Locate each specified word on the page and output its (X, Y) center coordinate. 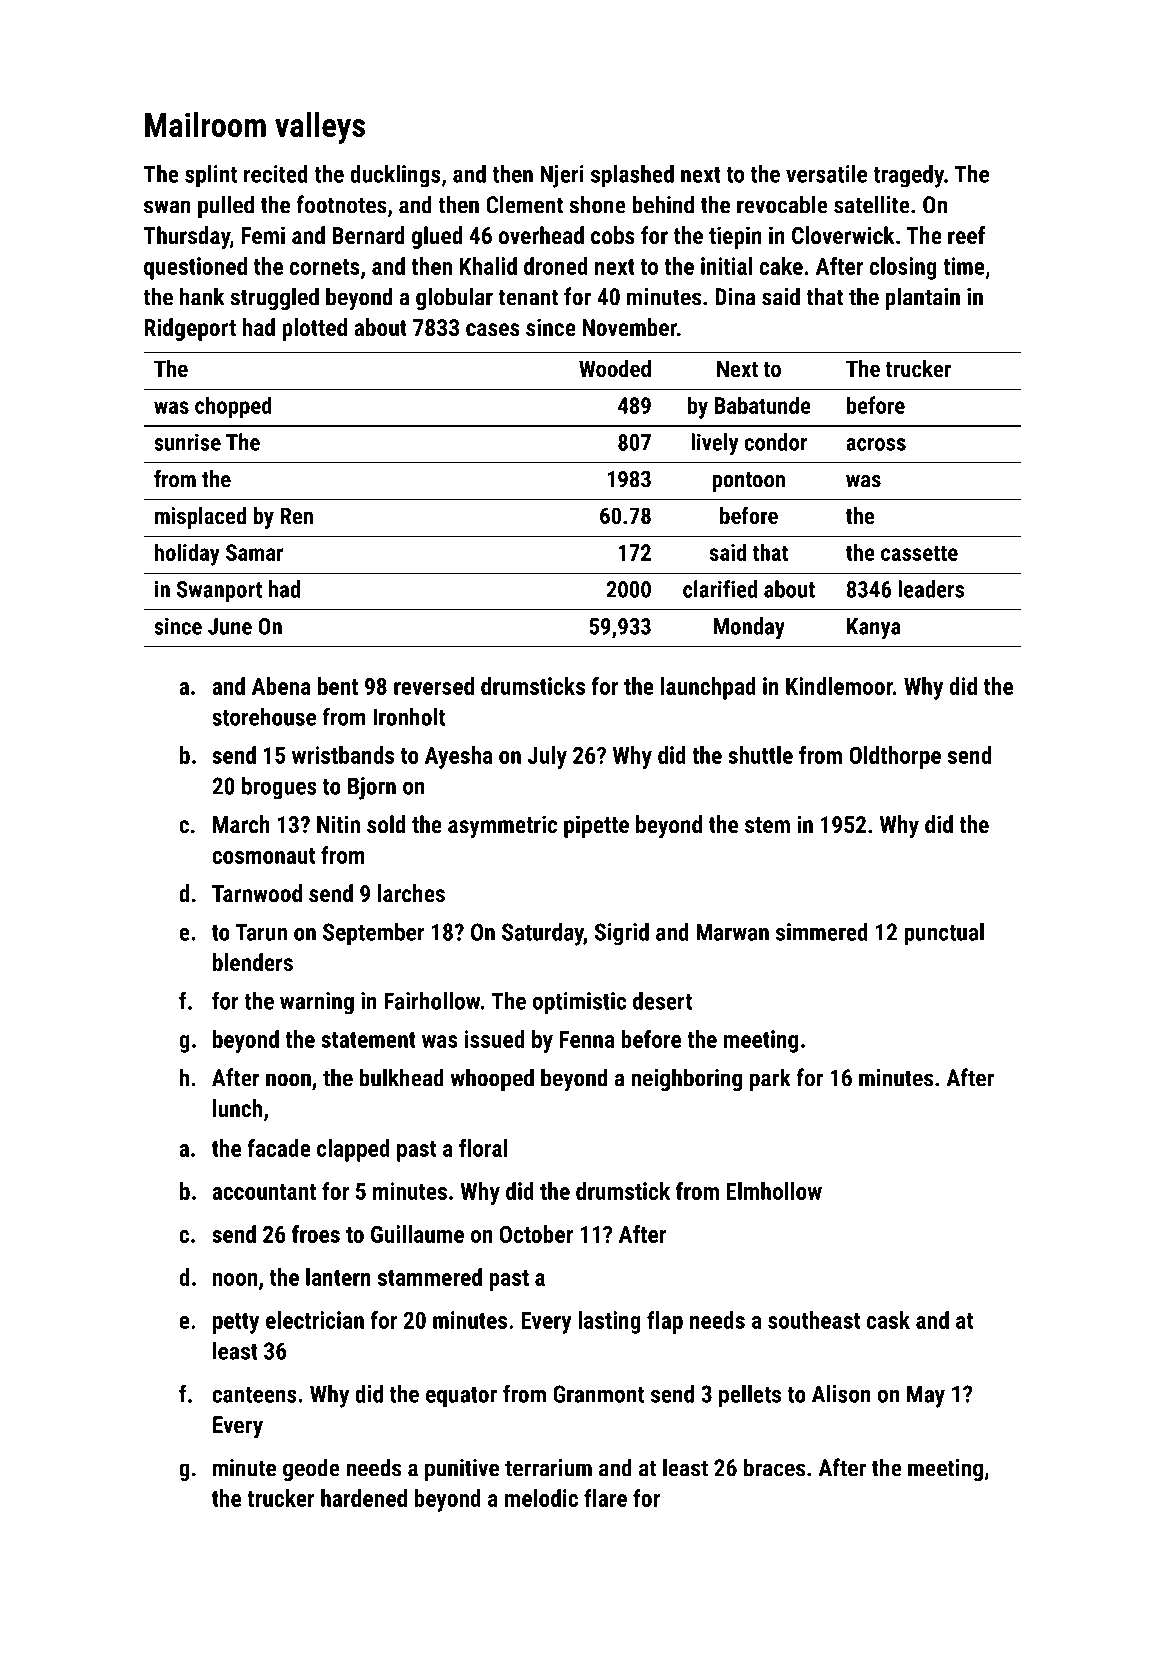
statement (368, 1040)
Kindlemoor (839, 686)
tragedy (908, 176)
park (770, 1079)
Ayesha (458, 757)
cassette (919, 553)
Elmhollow (774, 1191)
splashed (632, 176)
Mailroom (205, 124)
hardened (364, 1498)
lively (714, 444)
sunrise (187, 442)
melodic (541, 1498)
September (374, 934)
